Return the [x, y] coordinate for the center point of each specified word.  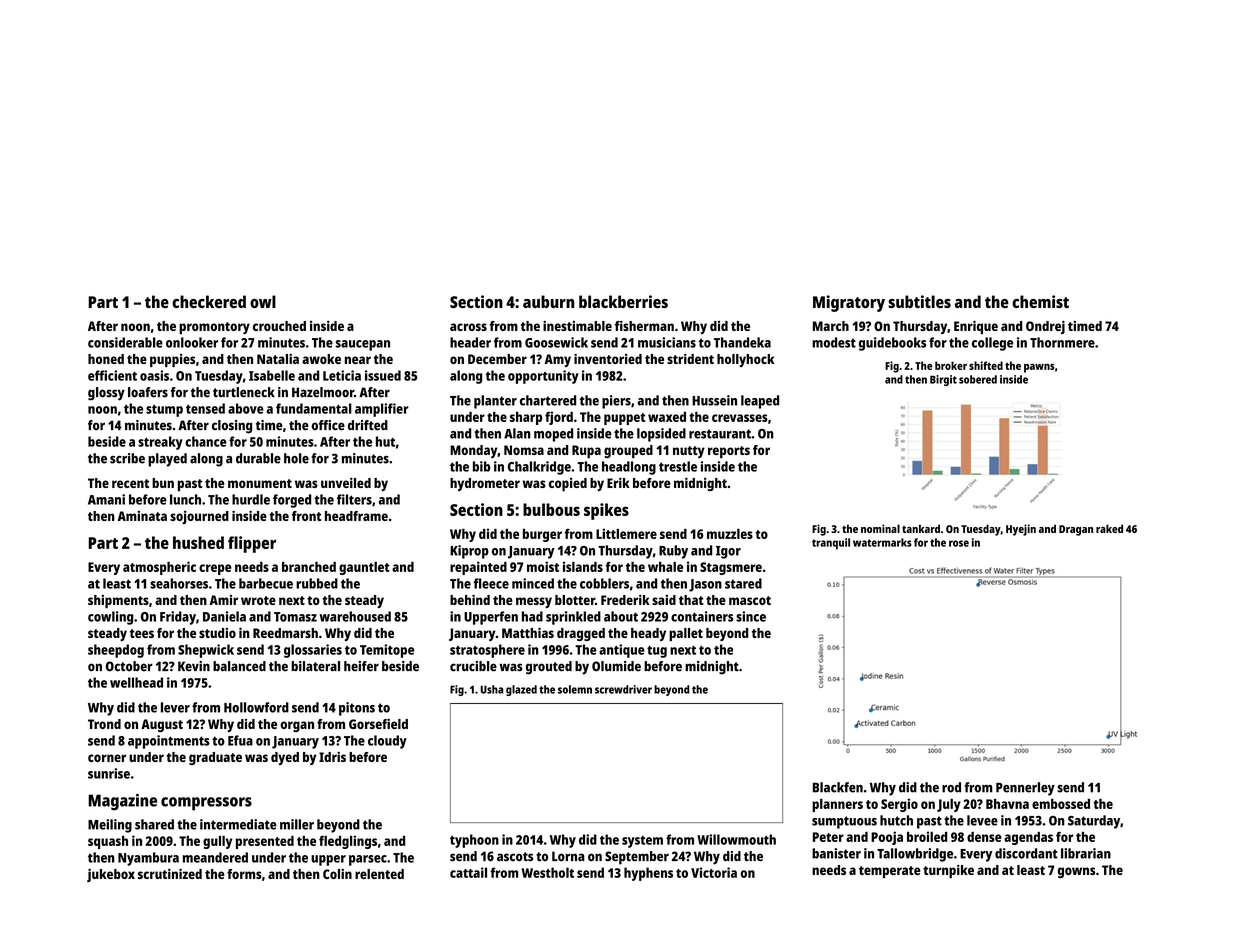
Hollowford [256, 707]
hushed [198, 542]
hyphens [648, 874]
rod [951, 787]
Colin [337, 874]
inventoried [608, 359]
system [642, 842]
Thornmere [1062, 342]
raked [1109, 528]
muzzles [730, 534]
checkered [209, 301]
